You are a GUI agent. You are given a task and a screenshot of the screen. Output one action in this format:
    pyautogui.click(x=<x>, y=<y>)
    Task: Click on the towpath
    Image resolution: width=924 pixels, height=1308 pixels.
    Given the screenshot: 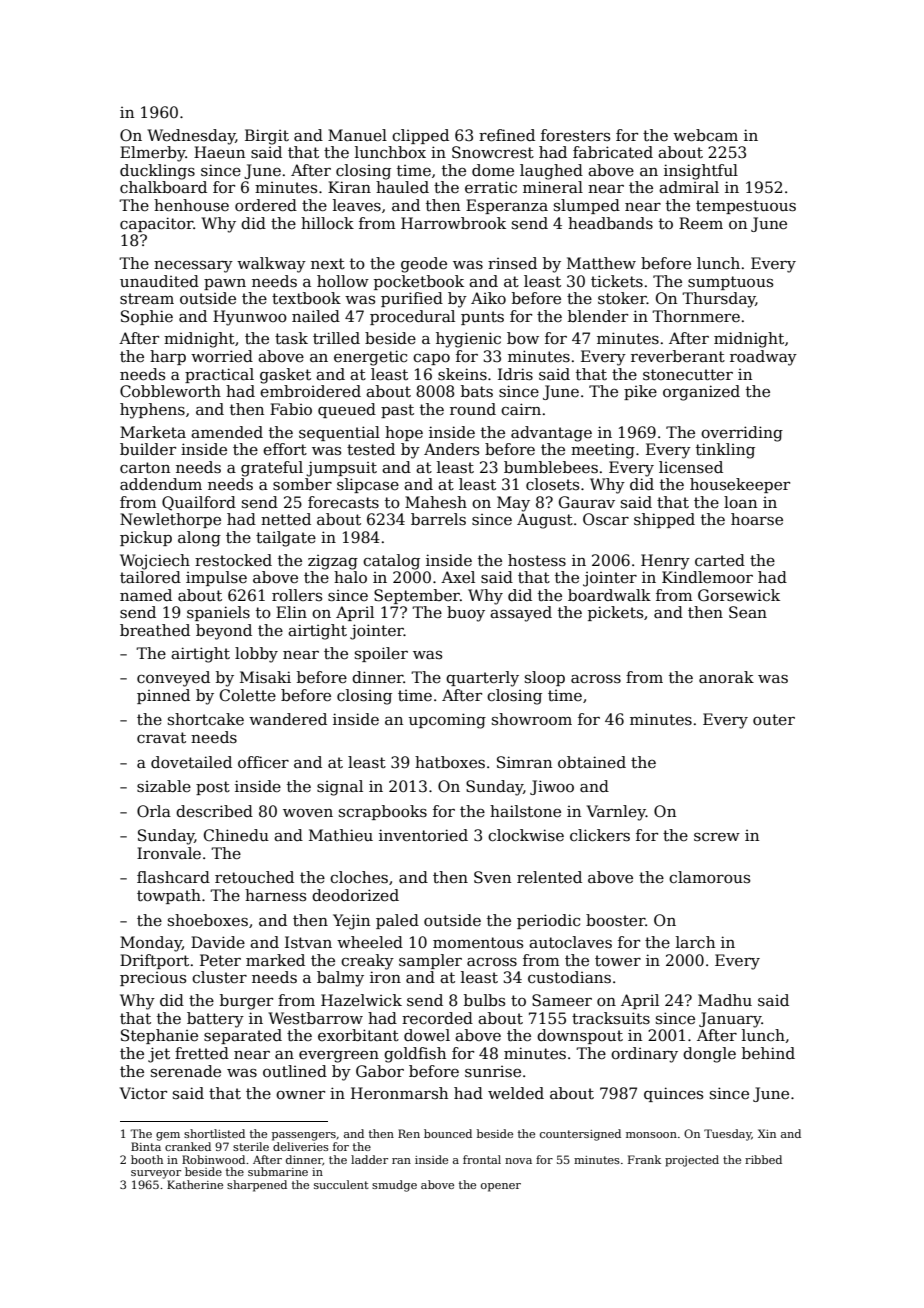 What is the action you would take?
    pyautogui.click(x=169, y=896)
